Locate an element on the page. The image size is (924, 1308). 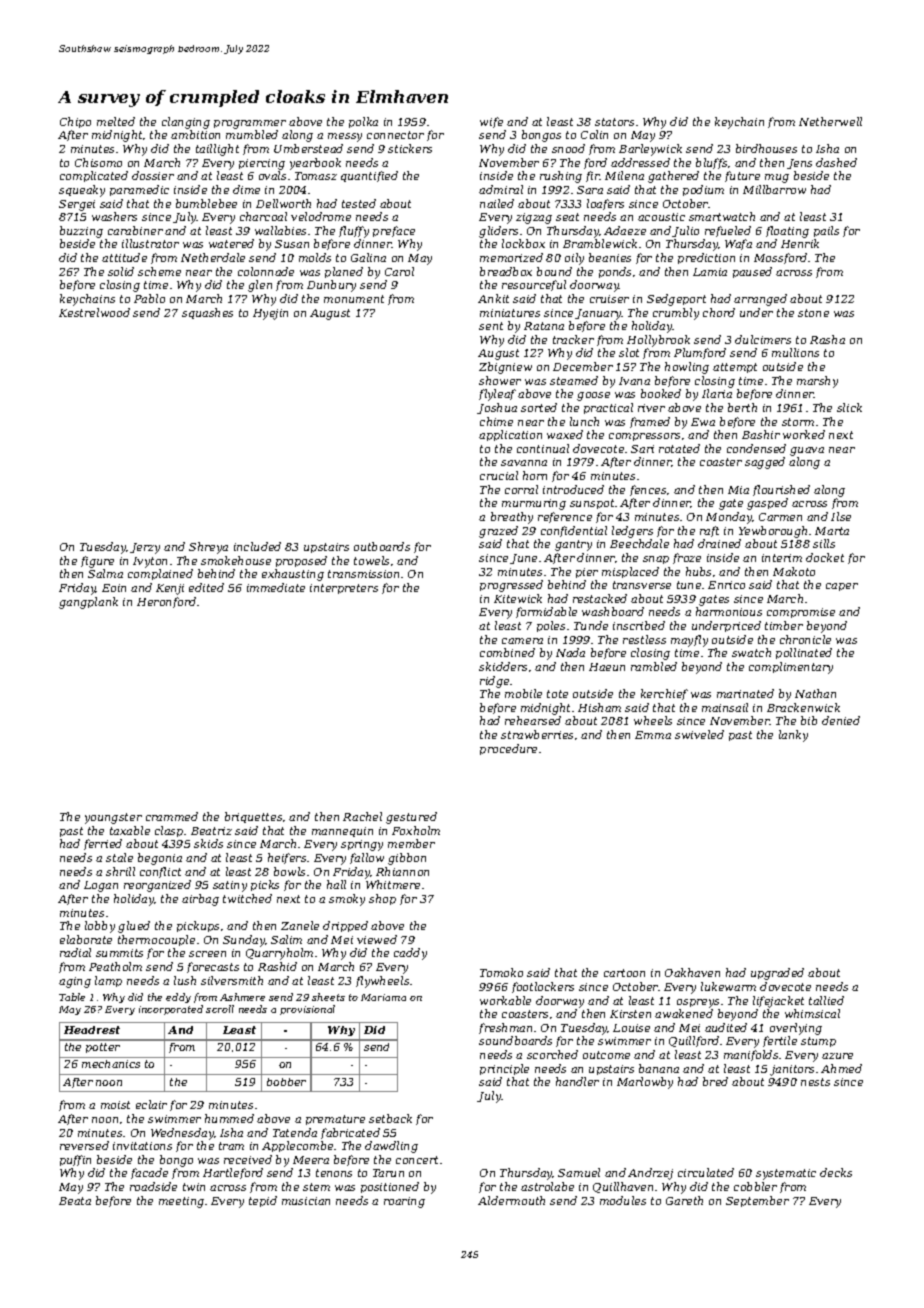
reference is located at coordinates (565, 517).
